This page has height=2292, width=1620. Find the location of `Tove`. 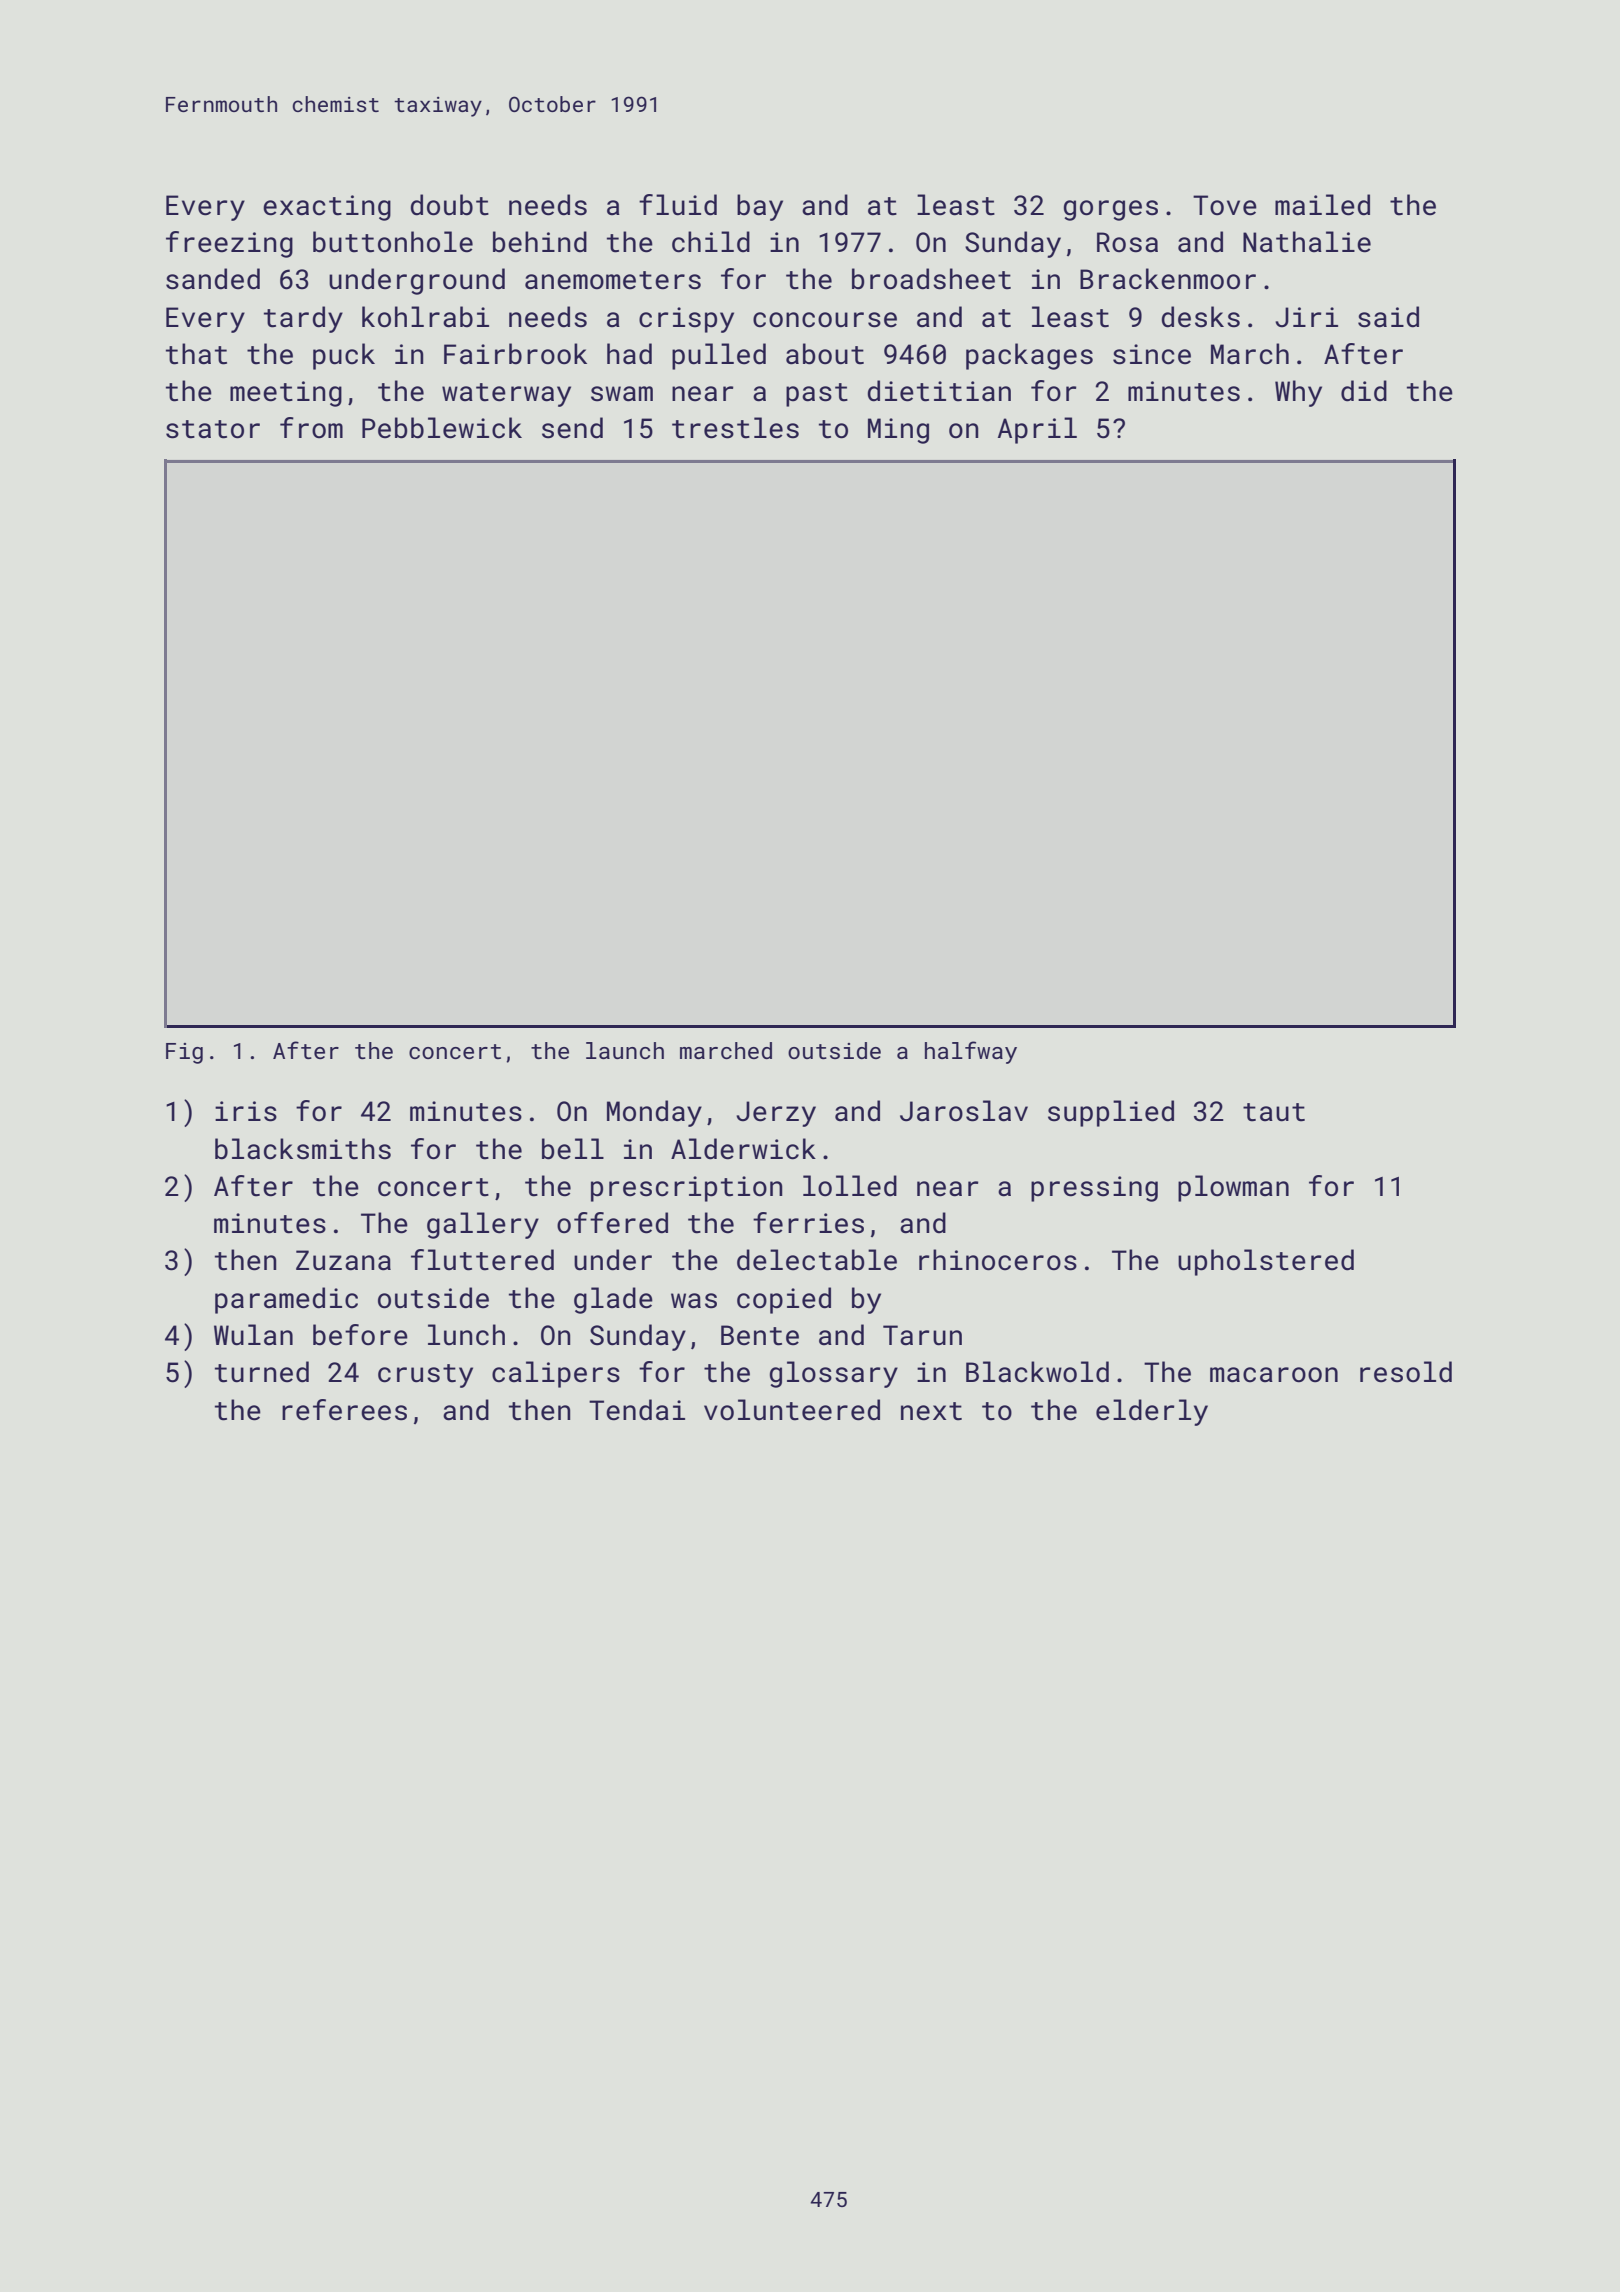

Tove is located at coordinates (1225, 205).
